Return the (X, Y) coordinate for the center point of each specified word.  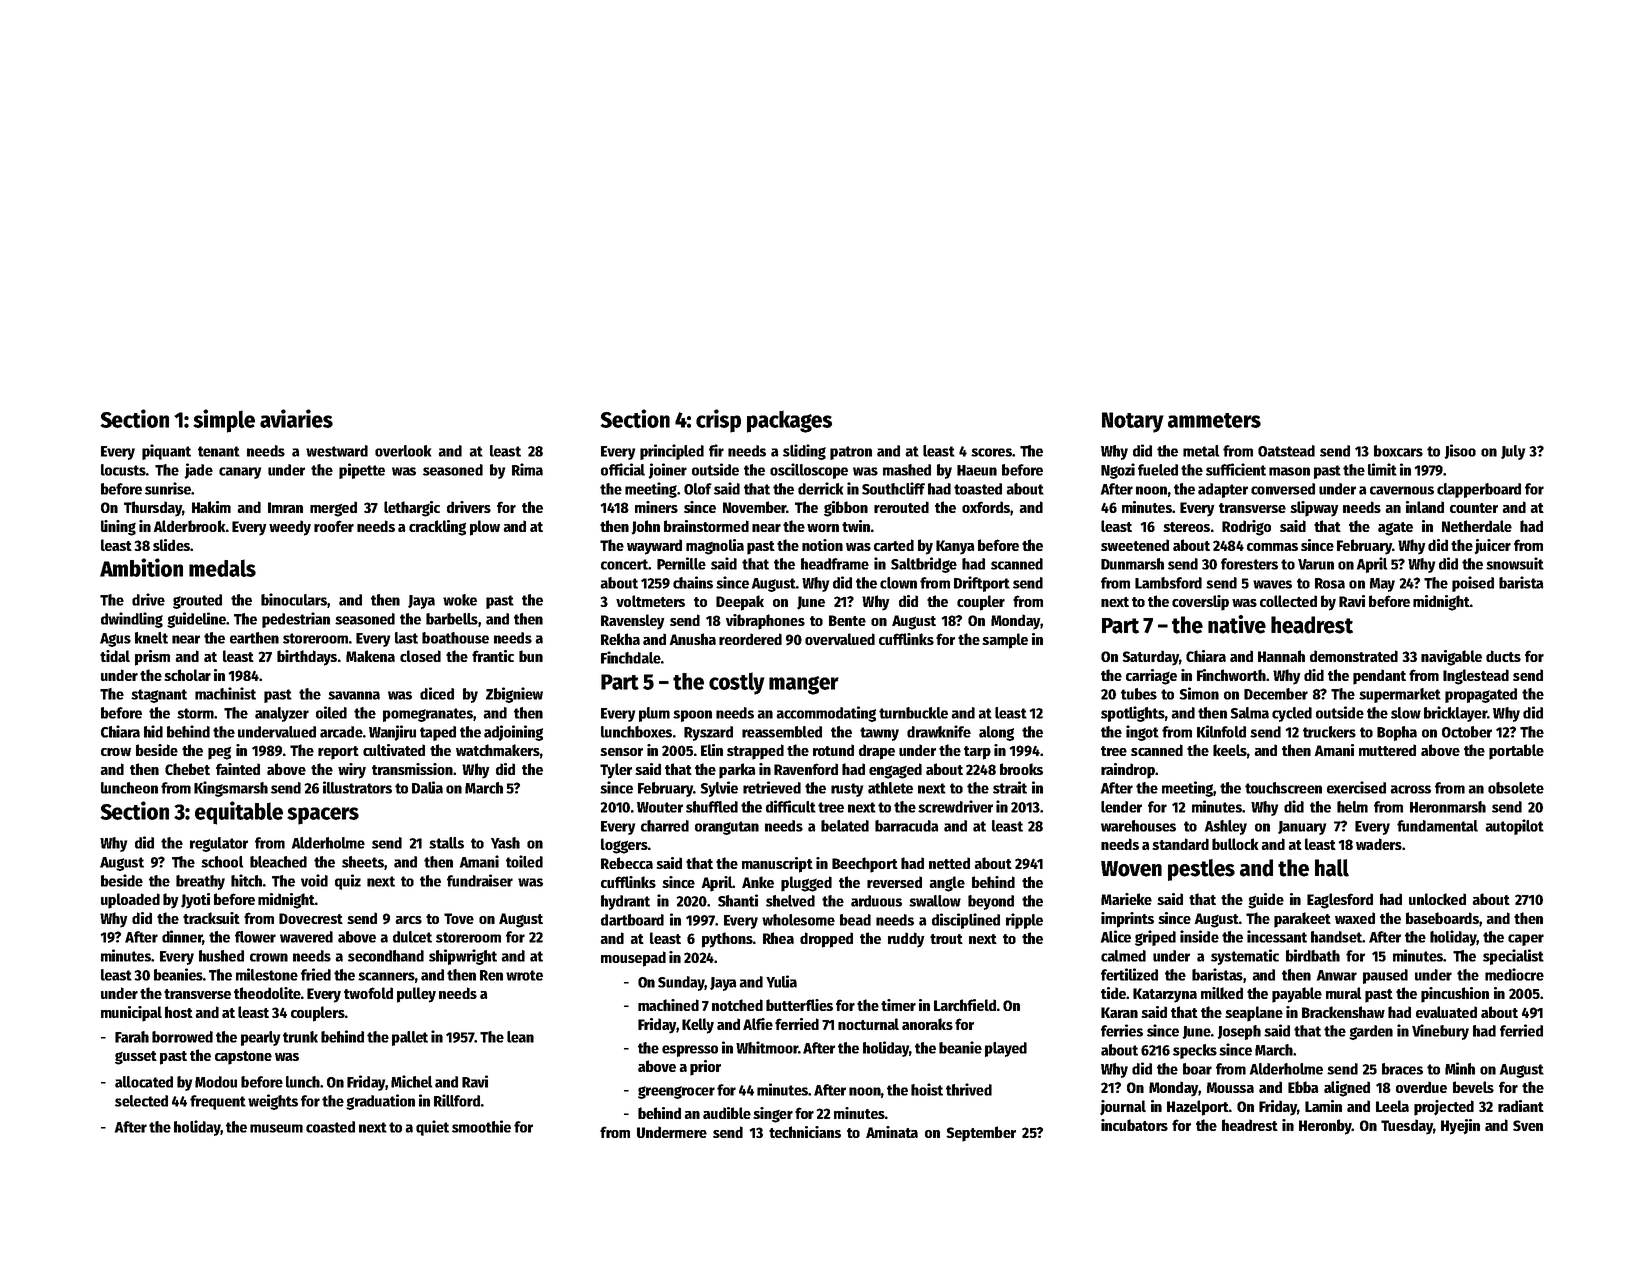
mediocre (1514, 974)
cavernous (1402, 490)
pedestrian (296, 620)
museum (276, 1128)
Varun (1316, 564)
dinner (182, 937)
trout (946, 939)
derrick (820, 488)
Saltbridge (924, 565)
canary (240, 473)
